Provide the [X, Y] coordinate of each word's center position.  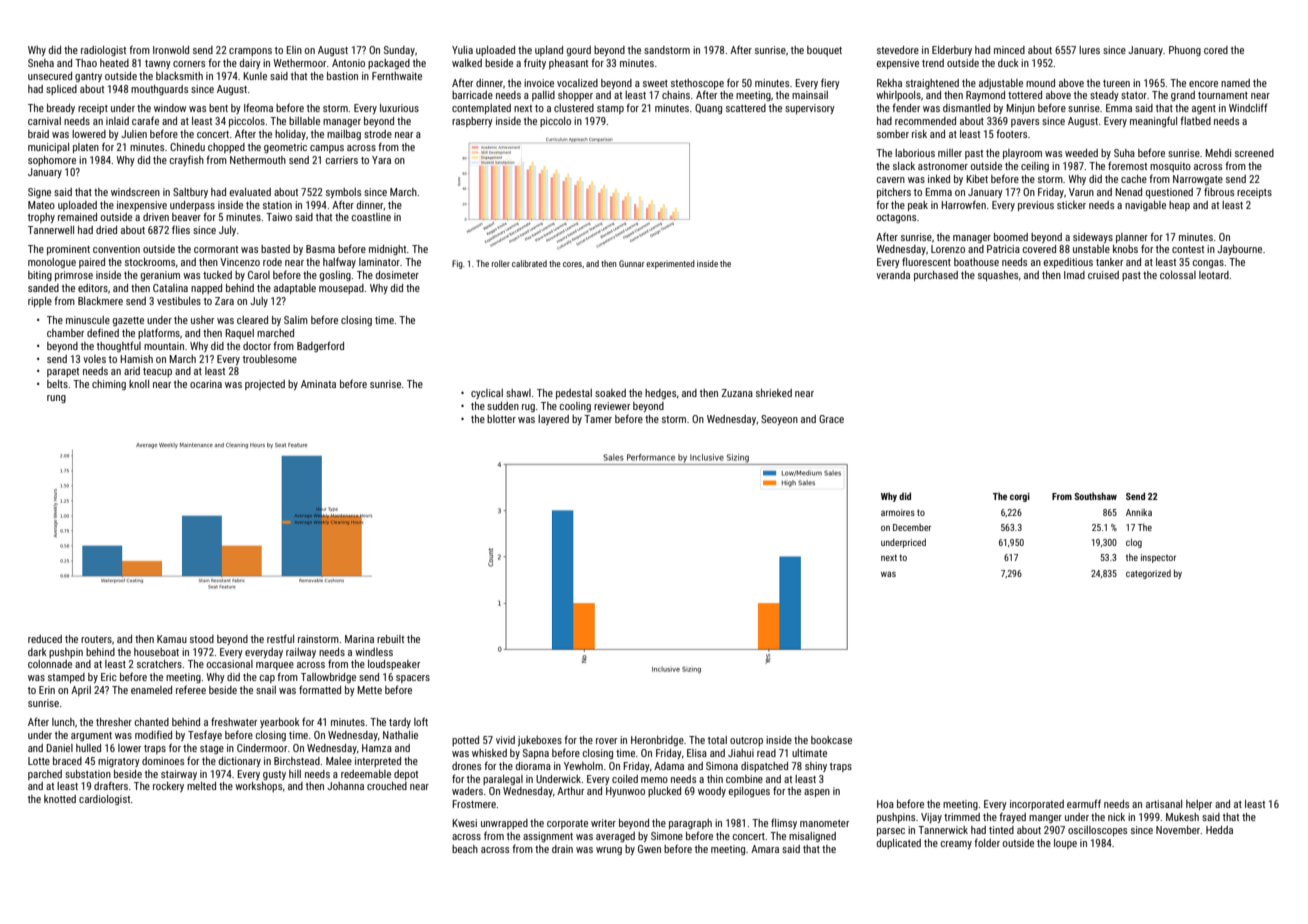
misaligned [812, 837]
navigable [1145, 206]
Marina [359, 639]
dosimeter [397, 275]
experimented [670, 264]
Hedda [1219, 830]
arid [132, 371]
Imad [1074, 275]
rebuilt [390, 639]
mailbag [344, 135]
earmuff [1084, 803]
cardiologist [105, 800]
